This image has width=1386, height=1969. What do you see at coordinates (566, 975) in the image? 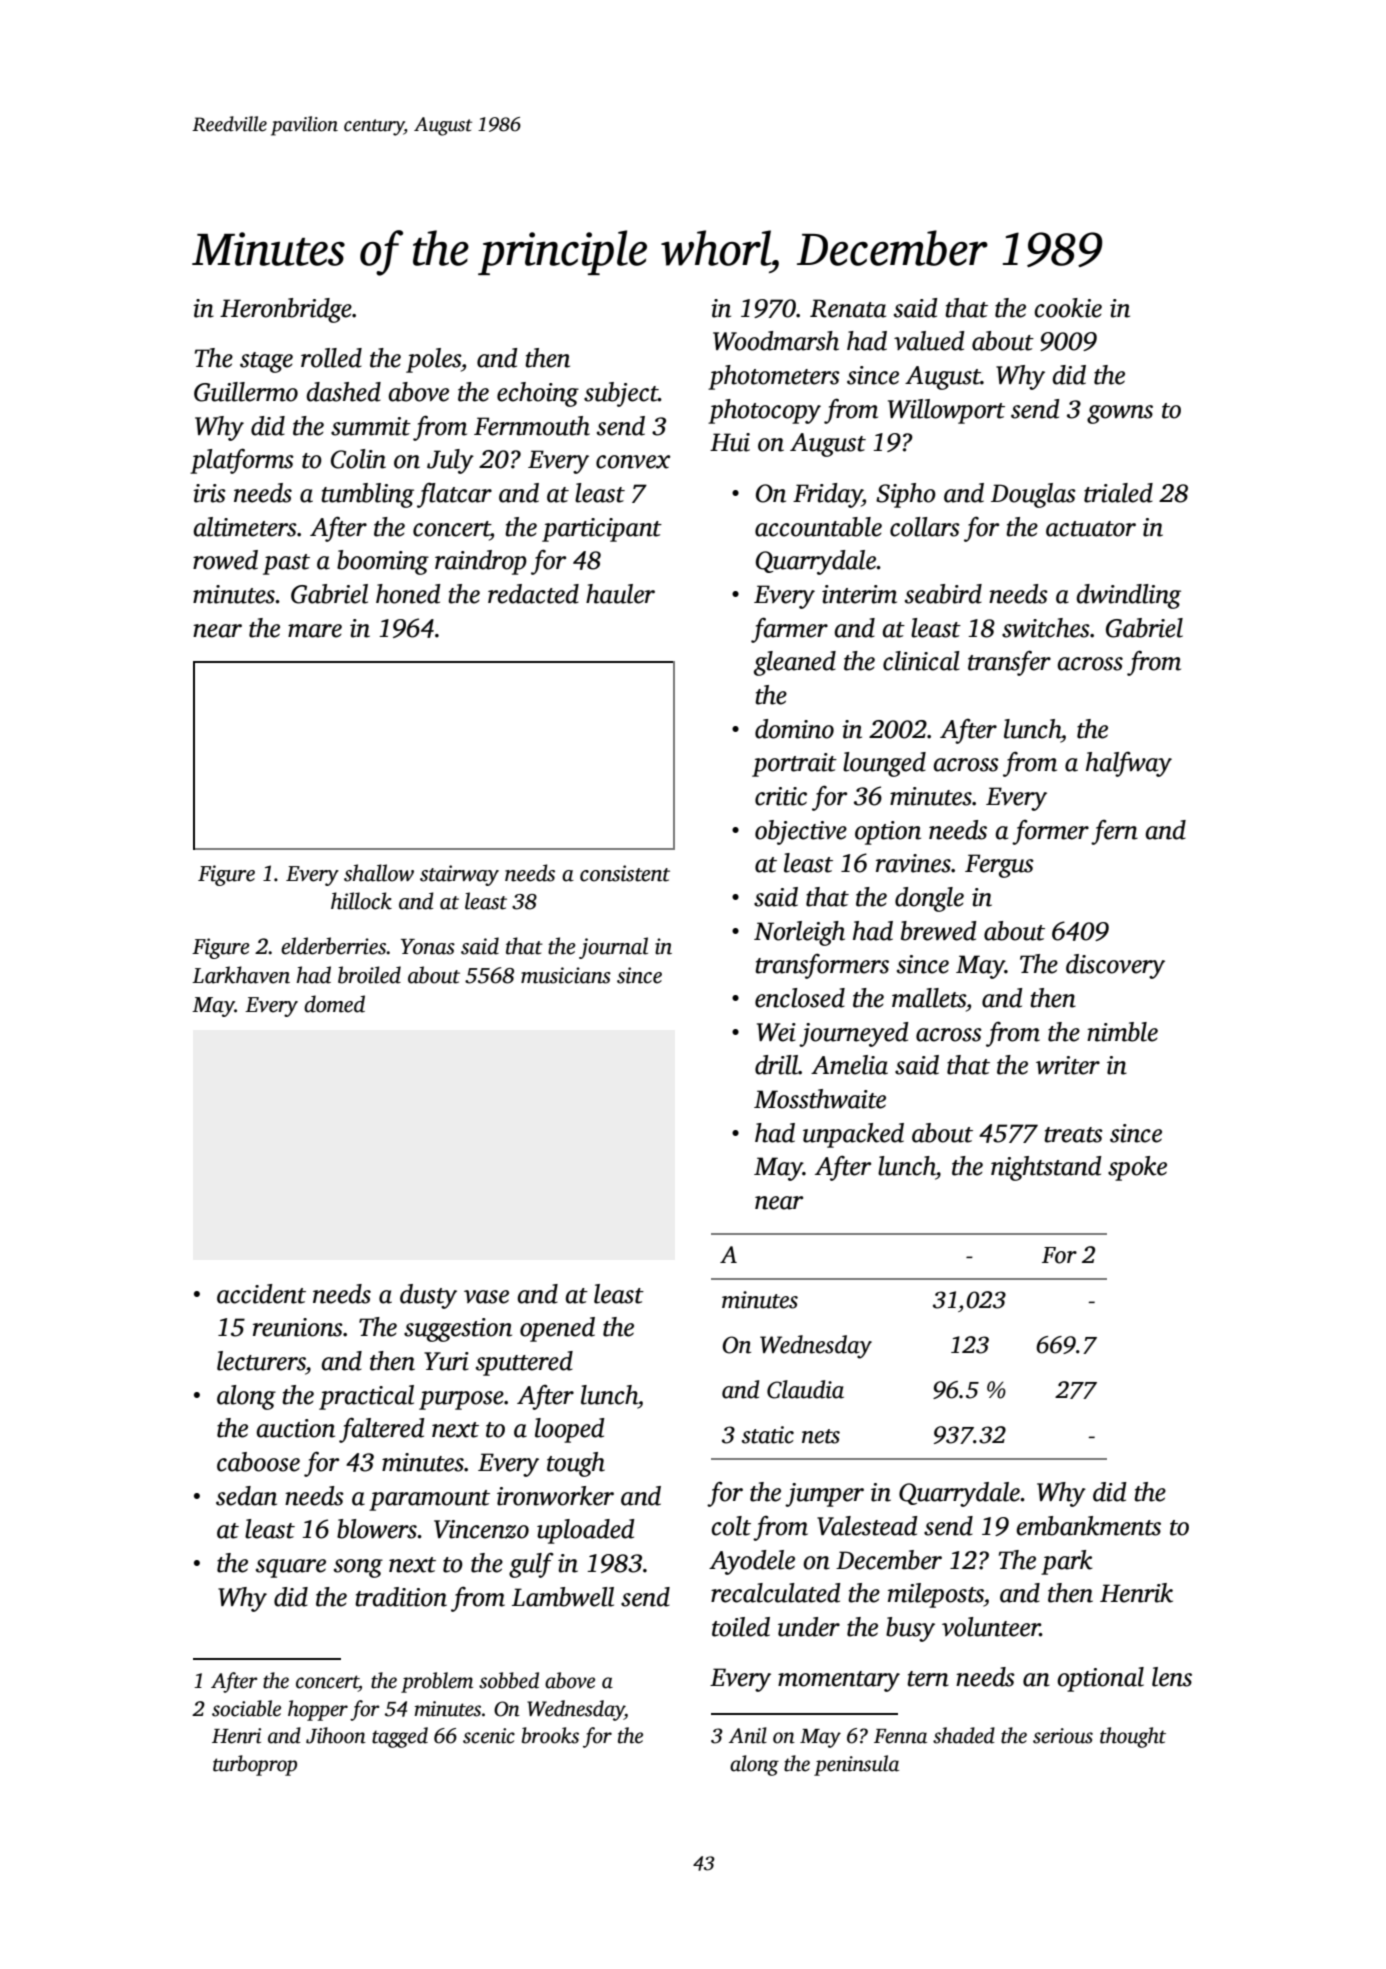
I see `musicians` at bounding box center [566, 975].
